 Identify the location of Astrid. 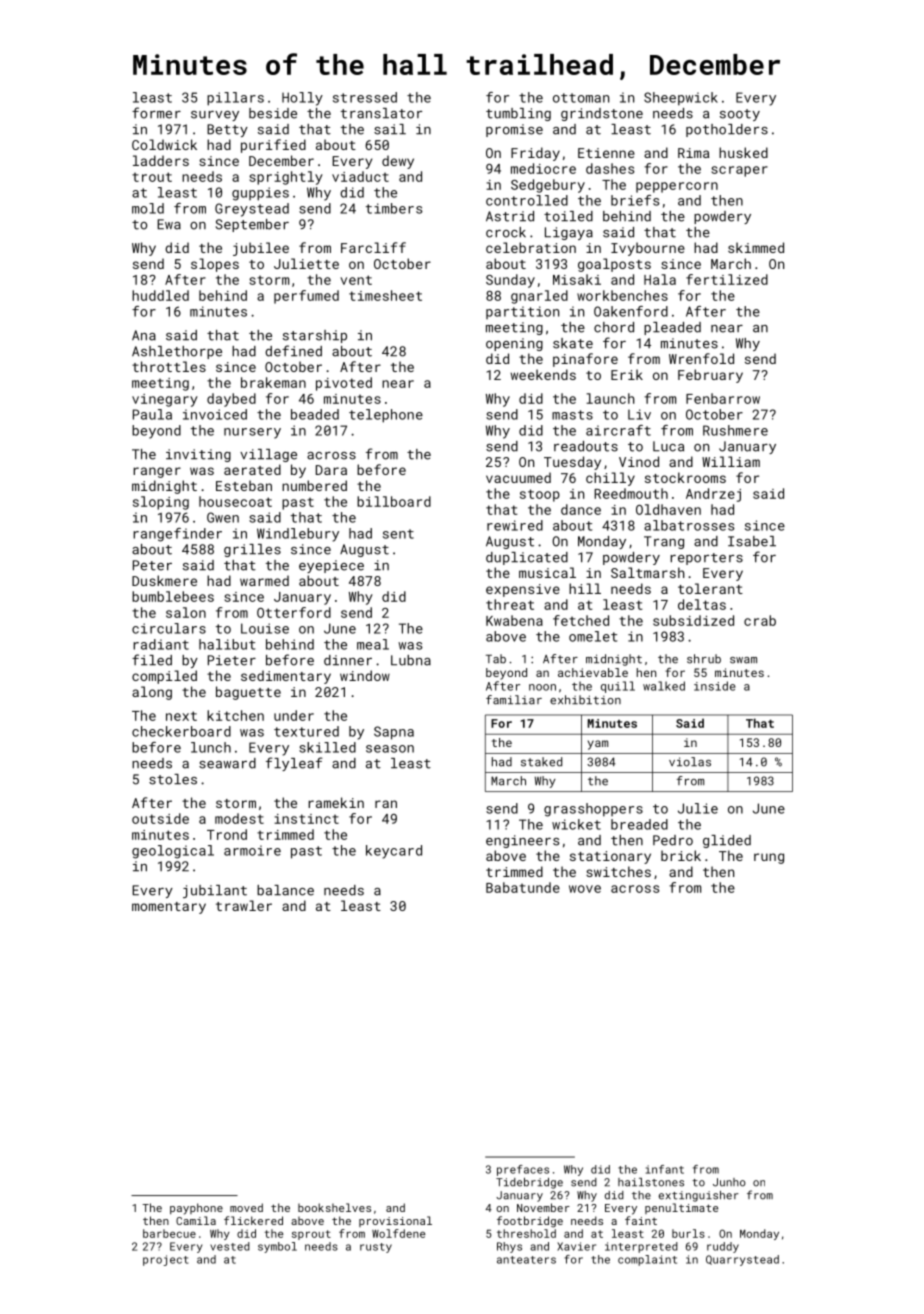
(510, 216).
